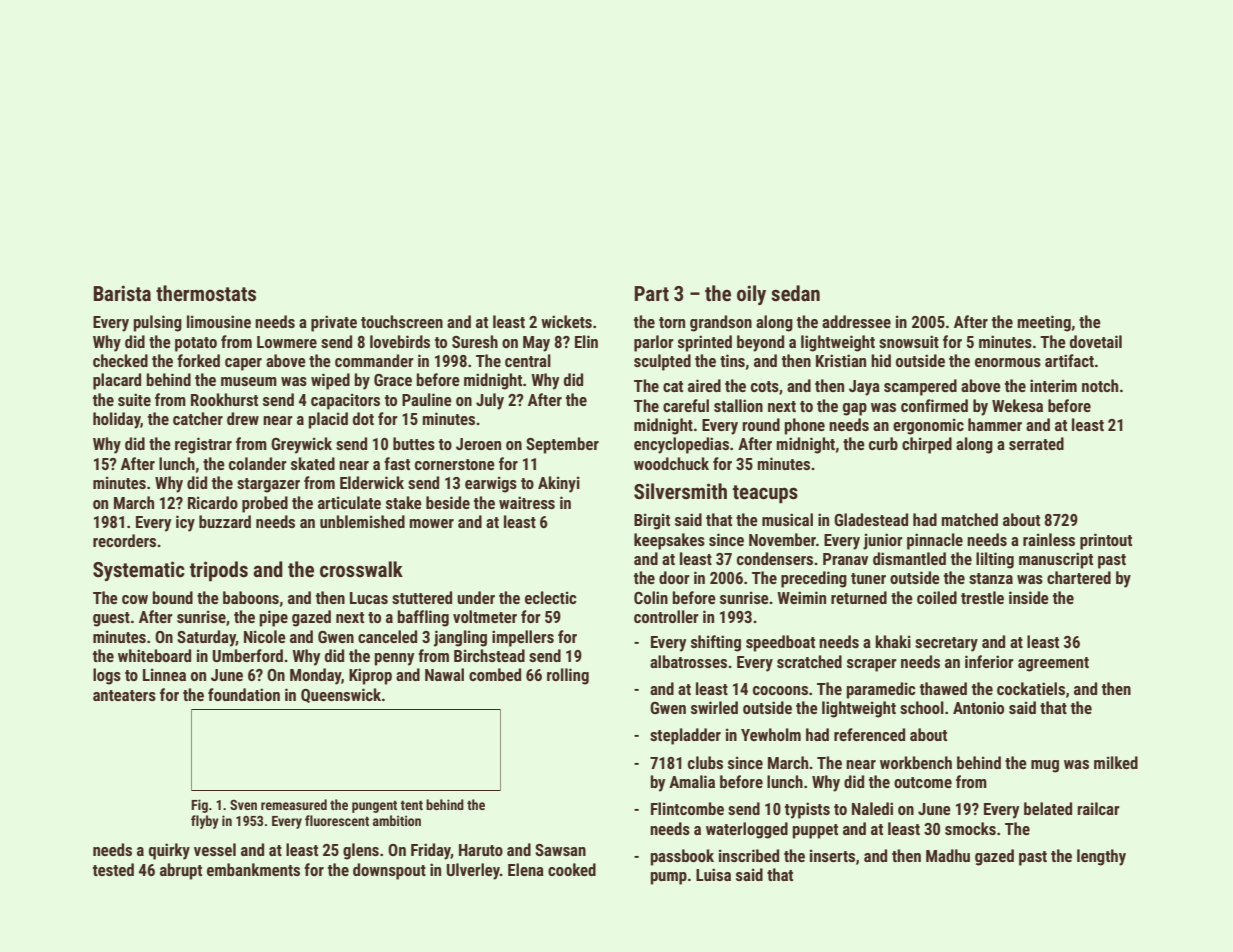  What do you see at coordinates (1017, 405) in the image?
I see `Wekesa` at bounding box center [1017, 405].
